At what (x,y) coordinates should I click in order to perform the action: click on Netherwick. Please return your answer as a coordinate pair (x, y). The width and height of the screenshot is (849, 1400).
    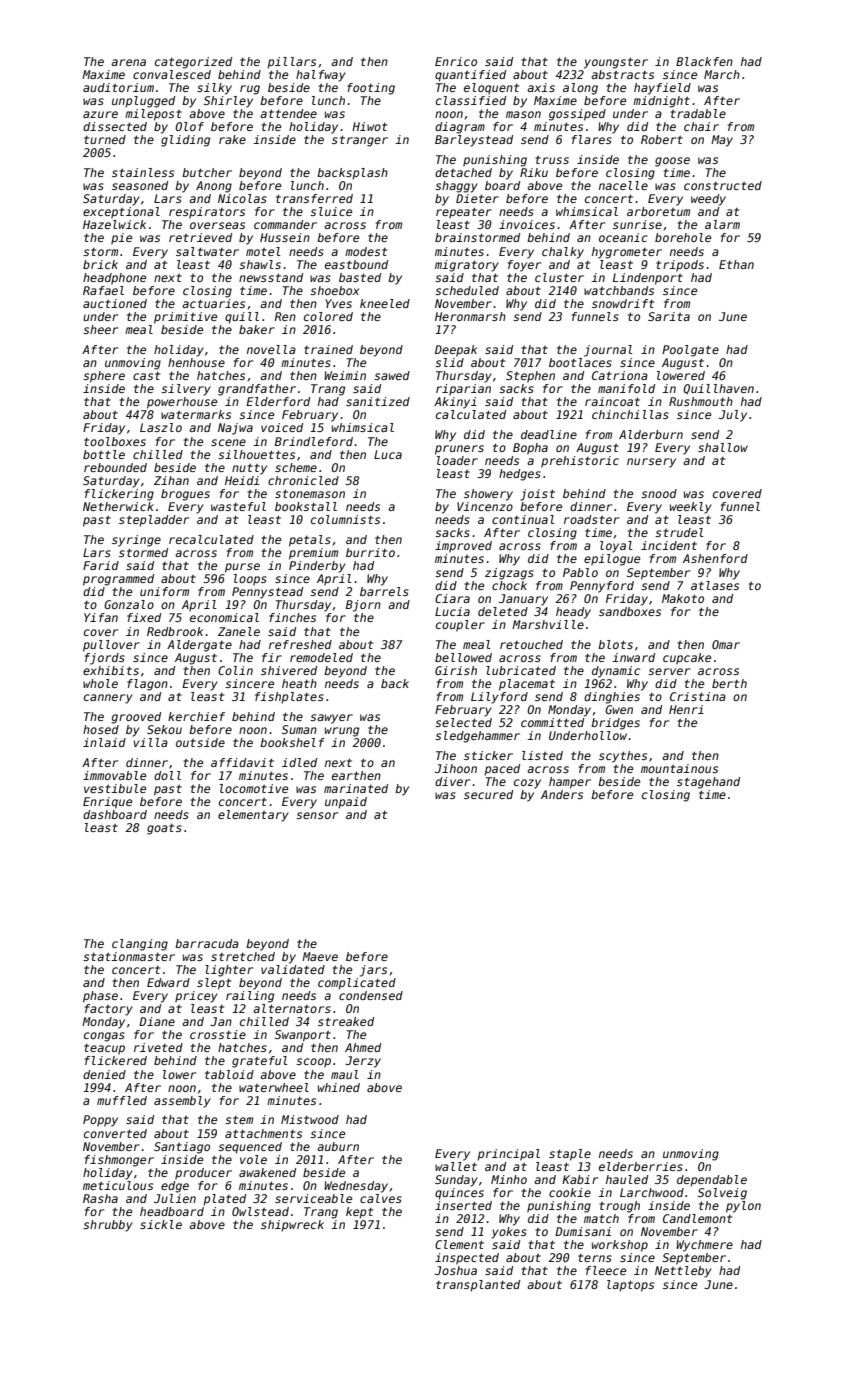
    Looking at the image, I should click on (118, 506).
